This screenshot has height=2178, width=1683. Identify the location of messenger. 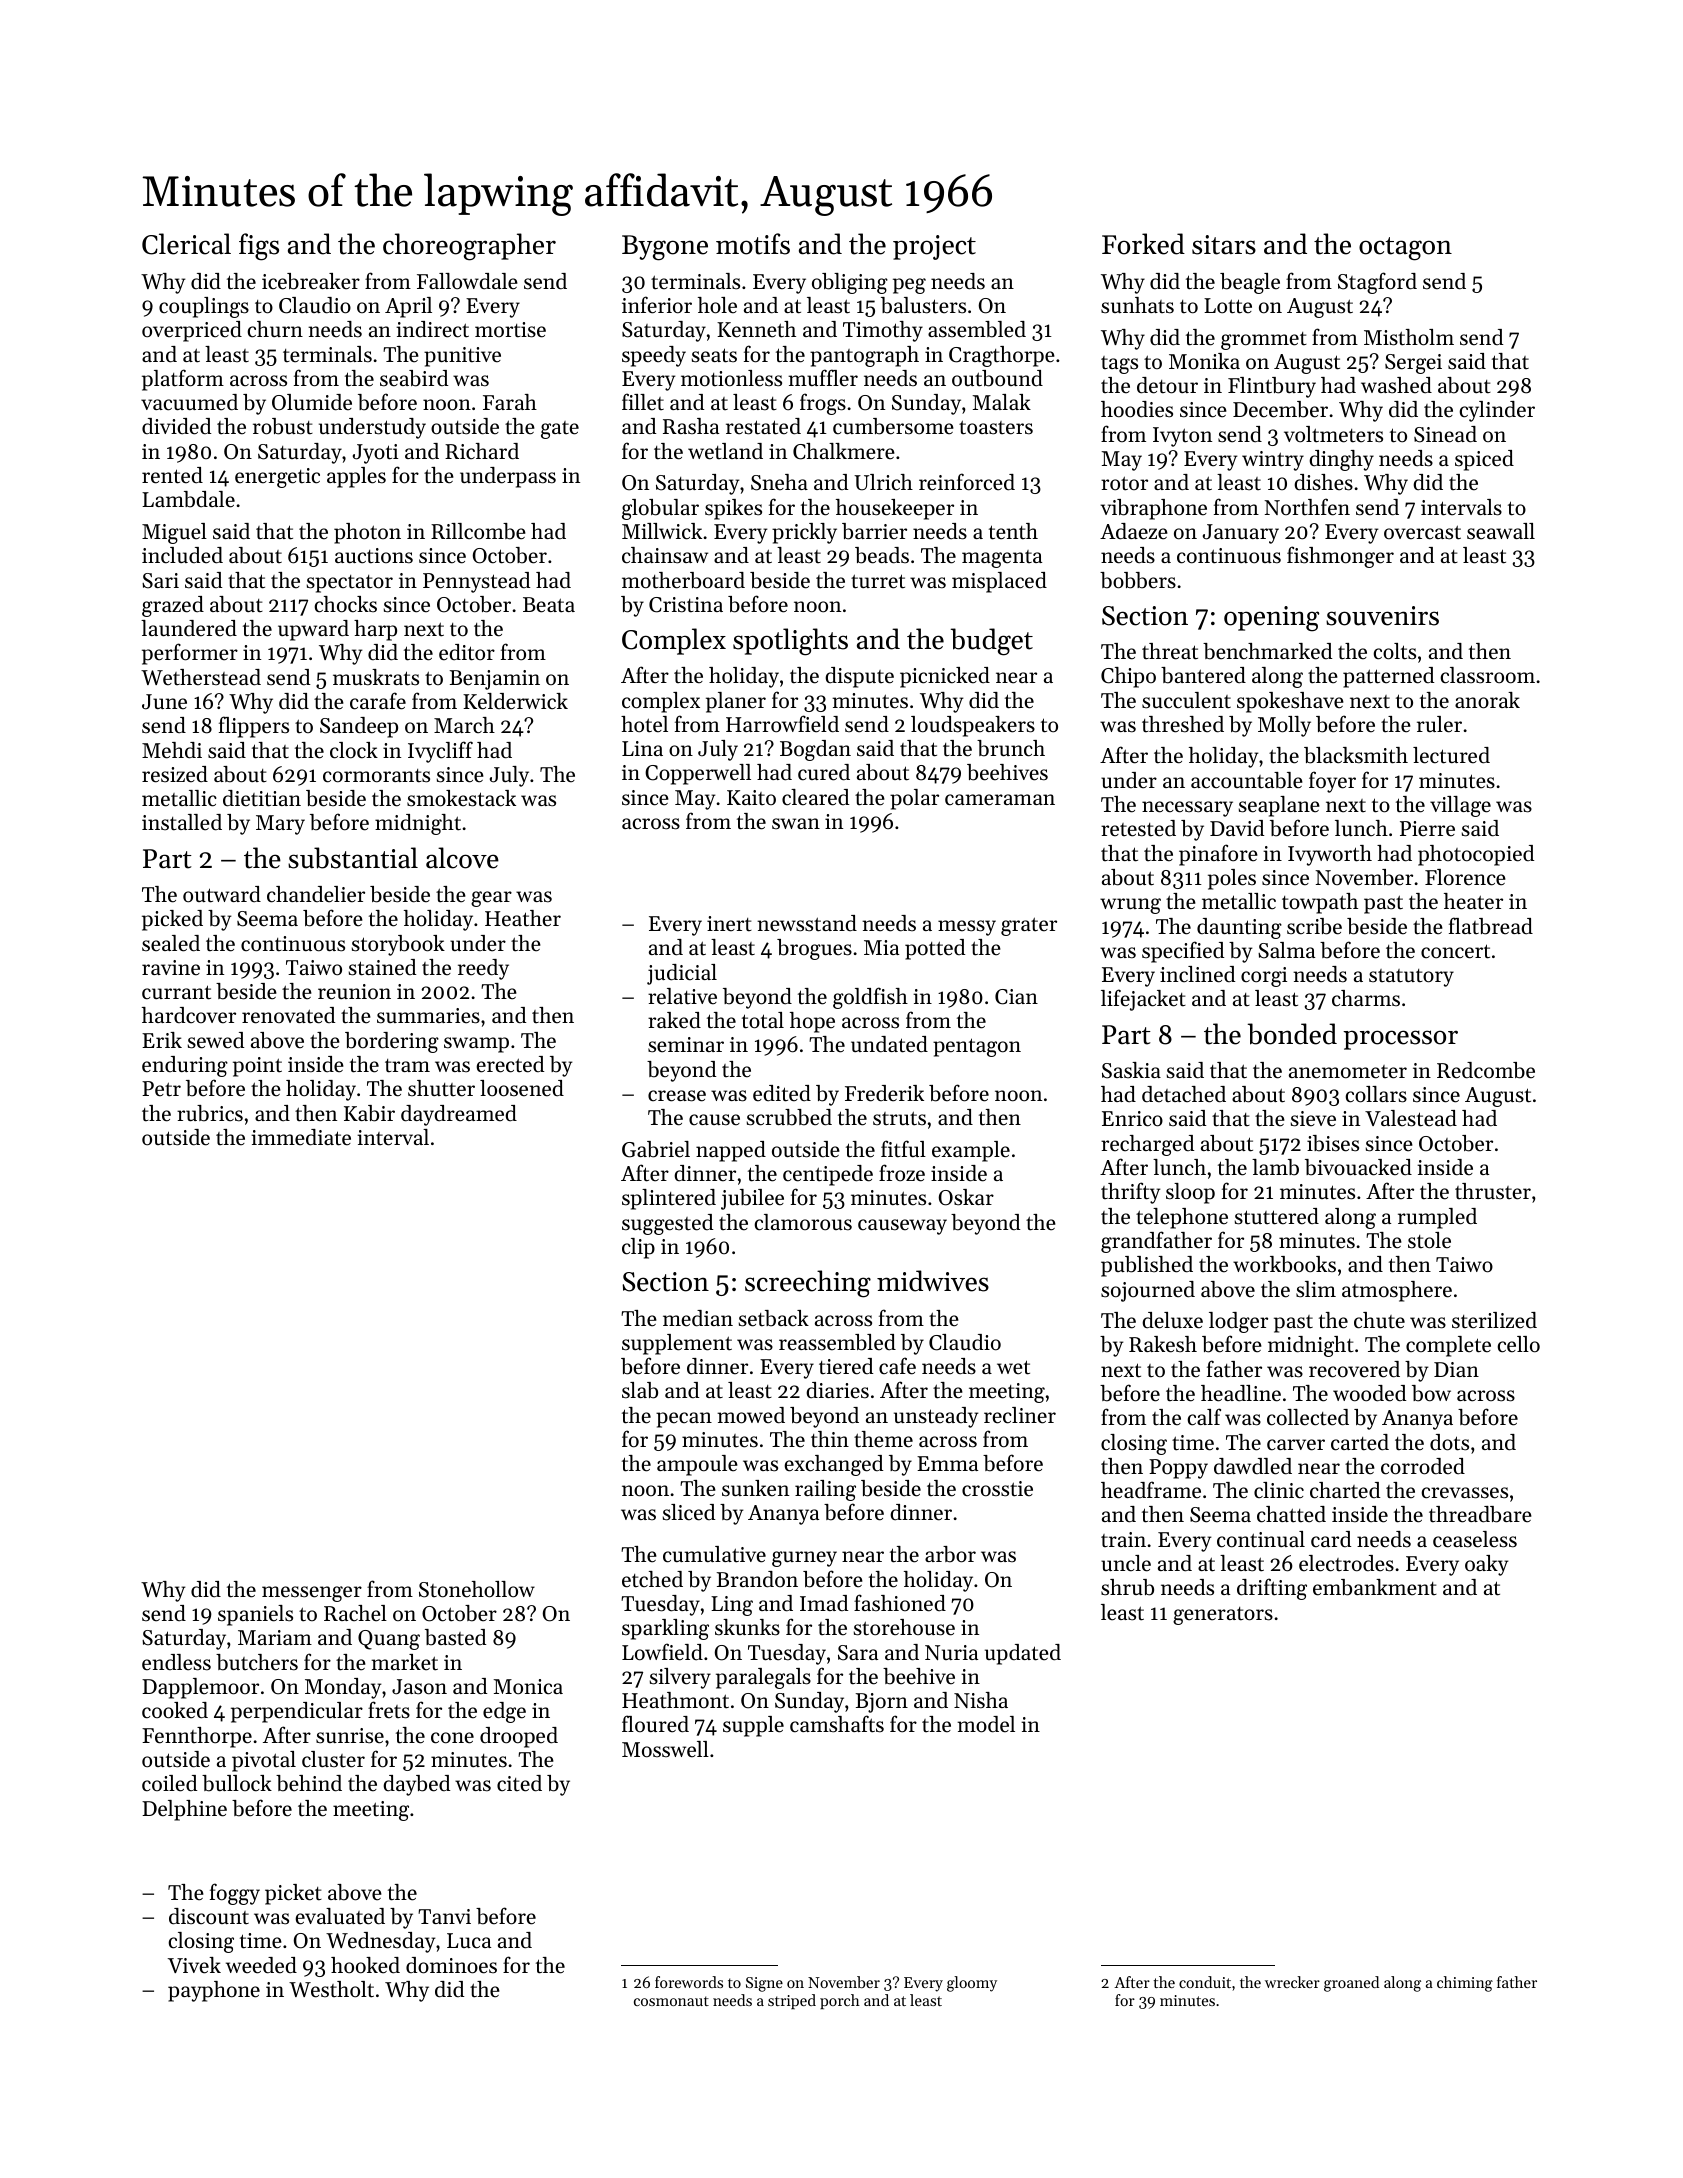
(312, 1594).
